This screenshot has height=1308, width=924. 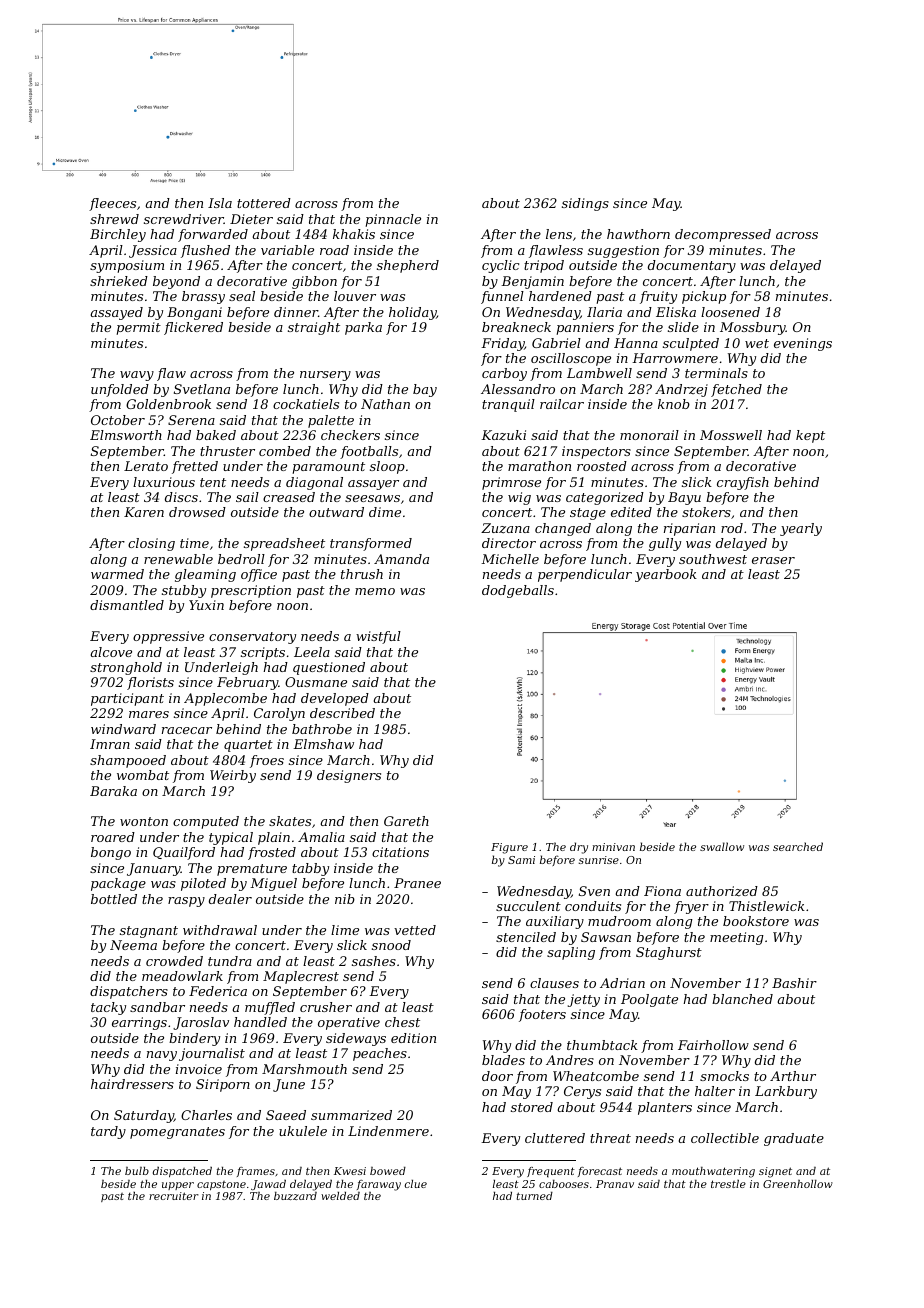 I want to click on succulent, so click(x=528, y=906).
